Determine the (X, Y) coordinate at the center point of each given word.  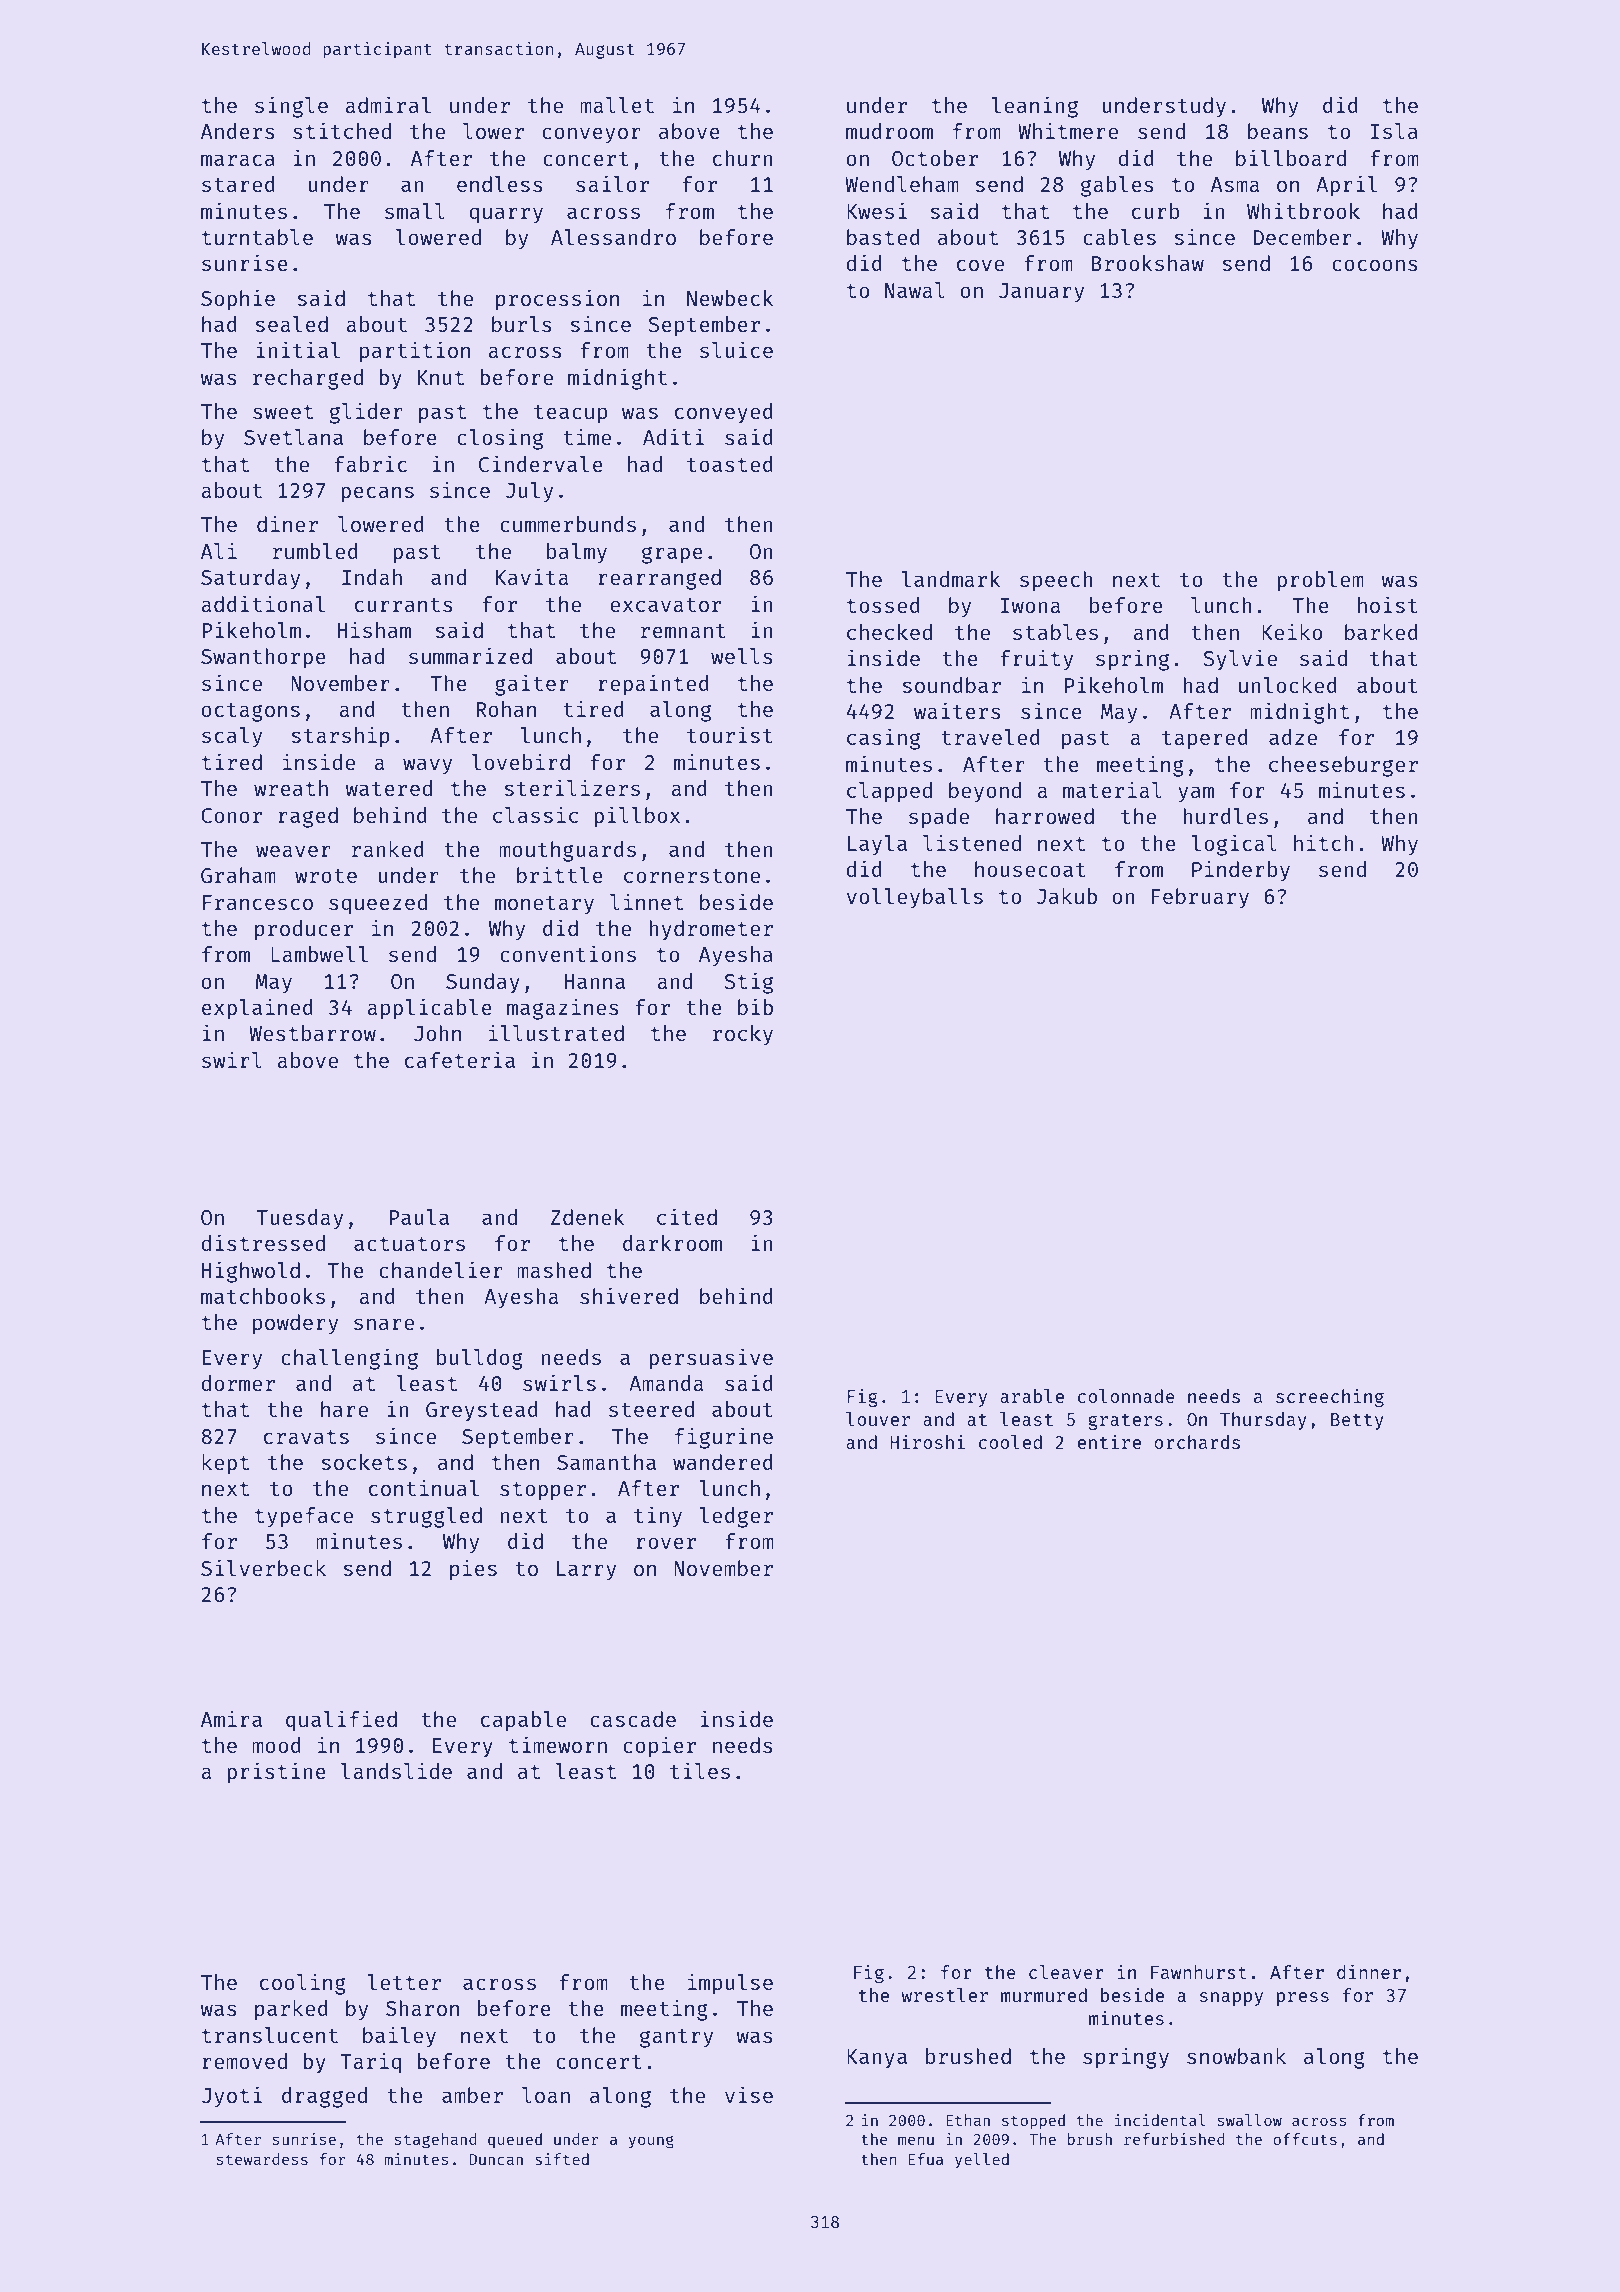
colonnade (1126, 1396)
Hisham (374, 629)
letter (404, 1982)
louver (878, 1419)
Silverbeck (263, 1567)
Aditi (674, 436)
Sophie (238, 300)
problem (1320, 581)
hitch (1324, 842)
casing (883, 739)
